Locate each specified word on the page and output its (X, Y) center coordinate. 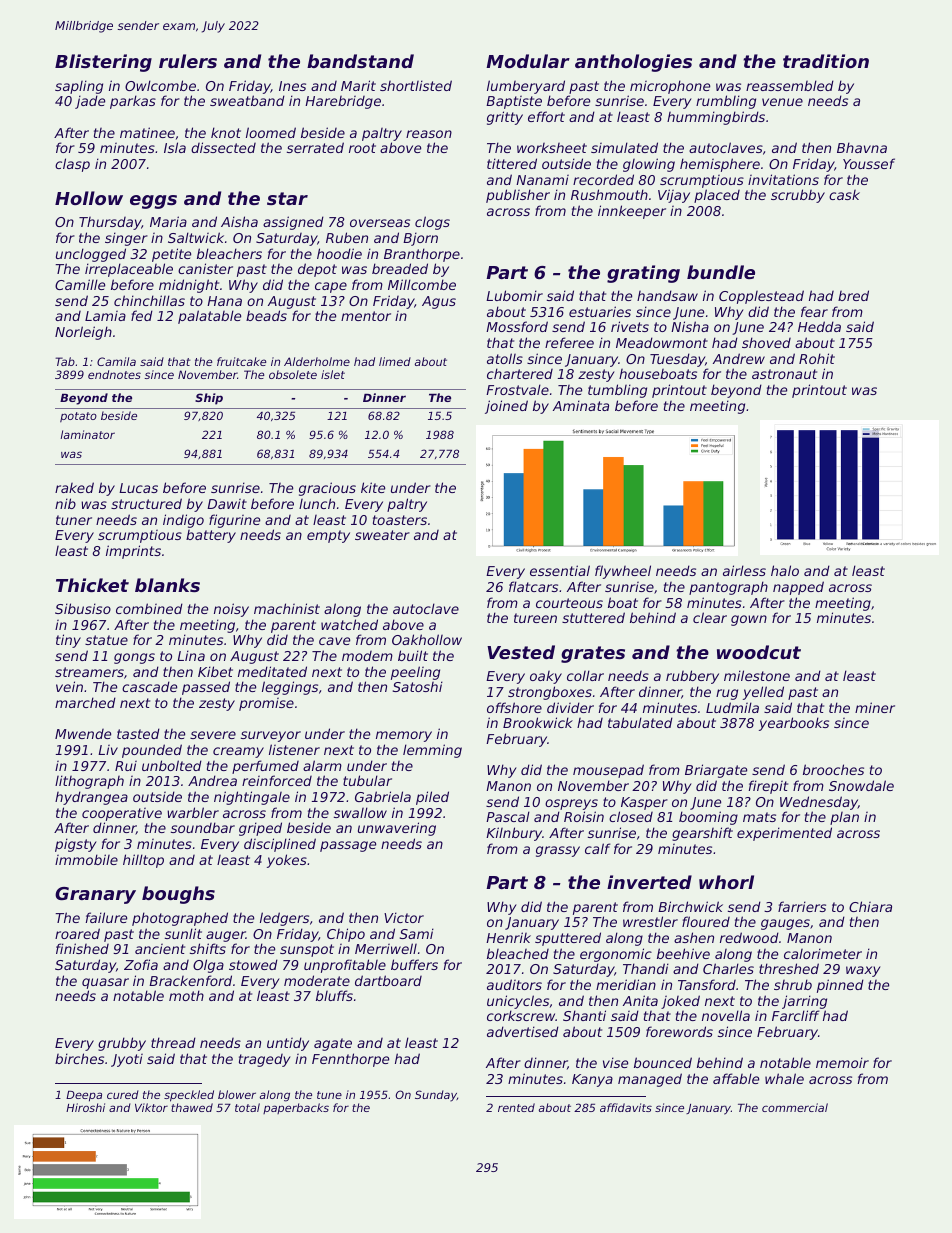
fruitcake (241, 361)
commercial (795, 1107)
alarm (322, 765)
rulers (188, 61)
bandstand (360, 61)
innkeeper (632, 212)
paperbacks (296, 1108)
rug (727, 694)
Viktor (151, 1107)
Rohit (817, 358)
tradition (826, 61)
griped (260, 829)
